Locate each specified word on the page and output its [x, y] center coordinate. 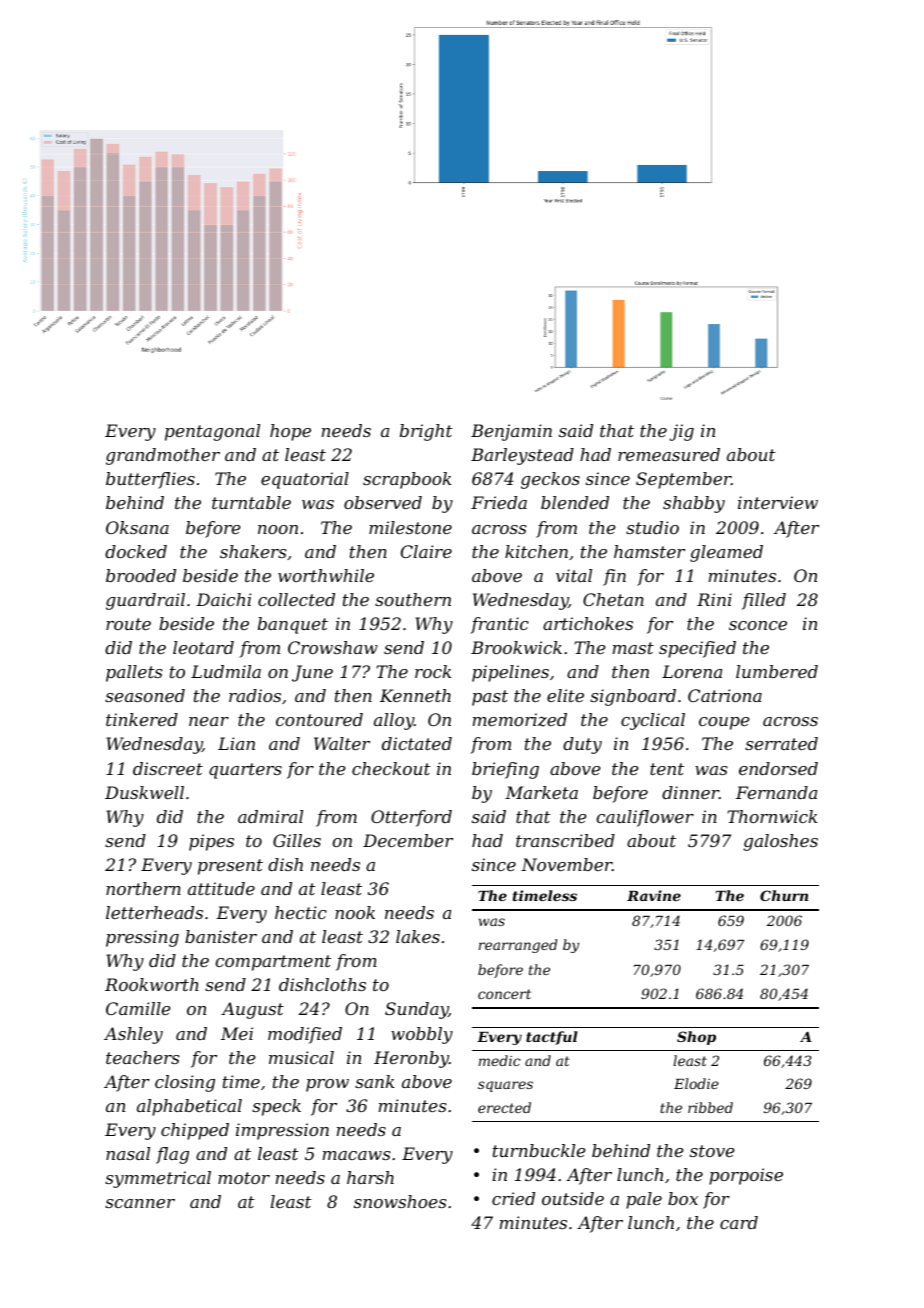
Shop [696, 1038]
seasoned [145, 695]
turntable [251, 502]
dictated [417, 743]
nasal [128, 1153]
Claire [426, 551]
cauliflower [645, 818]
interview [778, 502]
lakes [418, 936]
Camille [138, 1008]
